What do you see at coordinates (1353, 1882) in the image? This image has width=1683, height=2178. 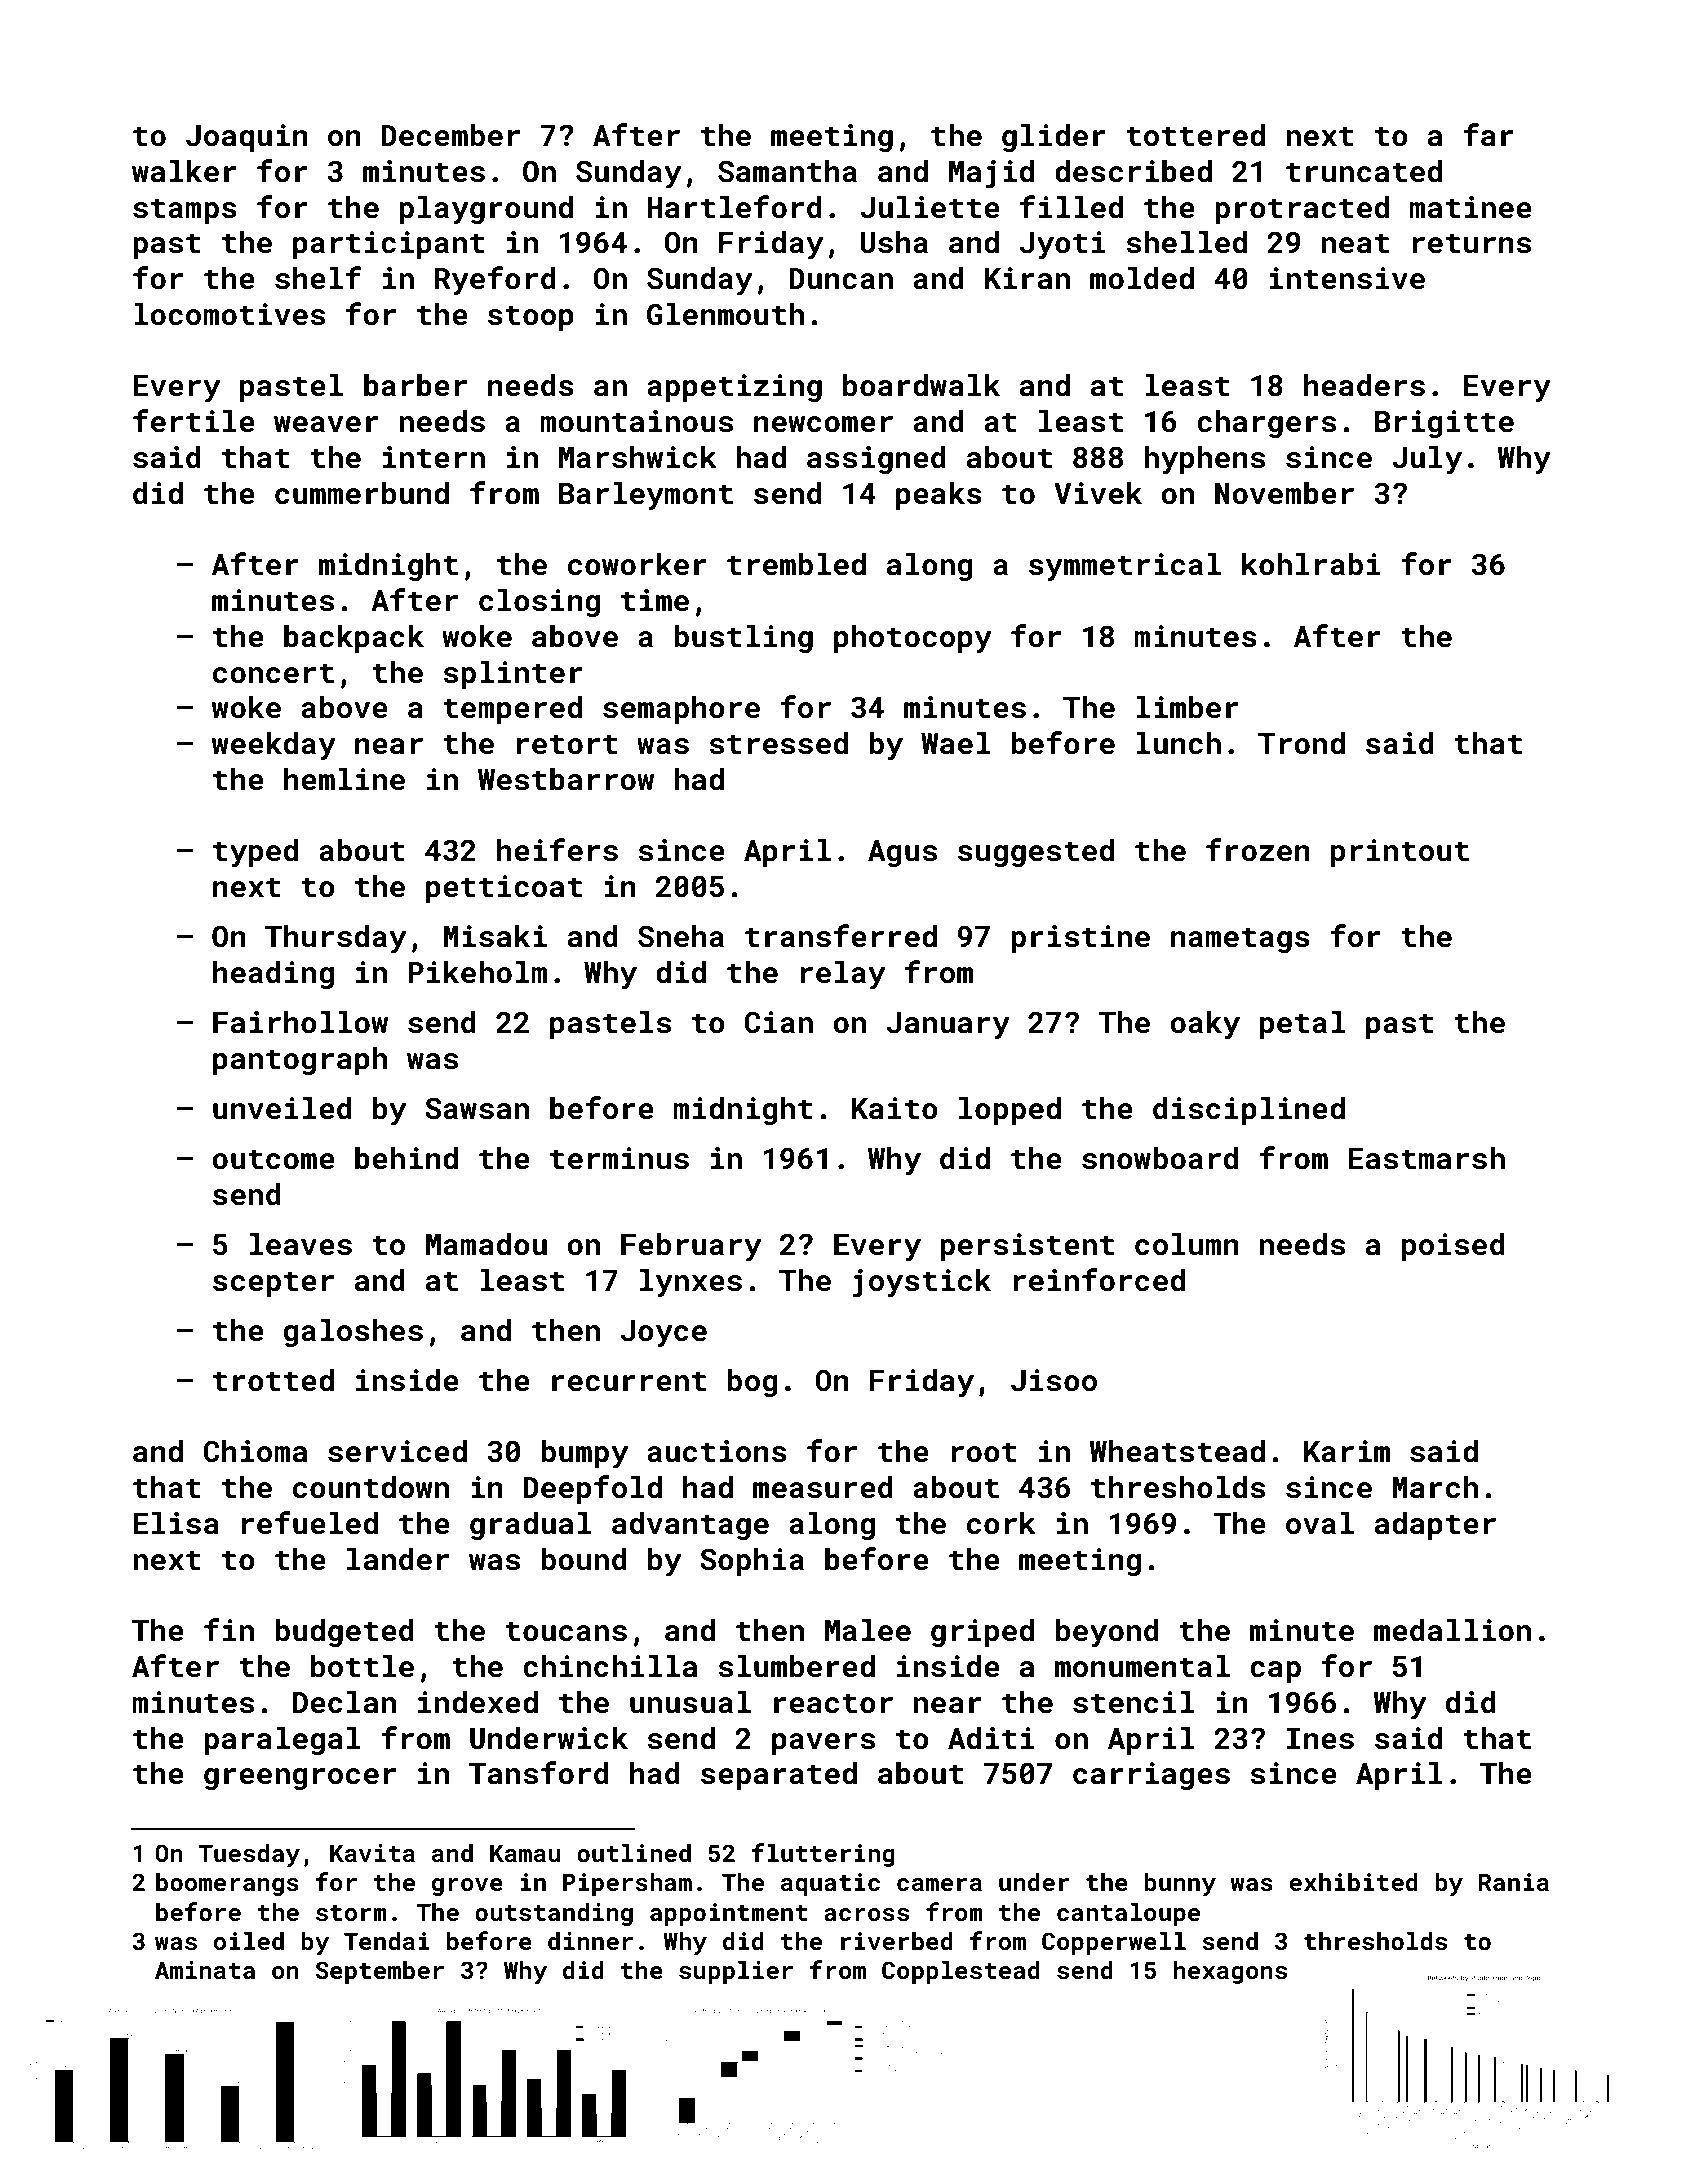 I see `exhibited` at bounding box center [1353, 1882].
